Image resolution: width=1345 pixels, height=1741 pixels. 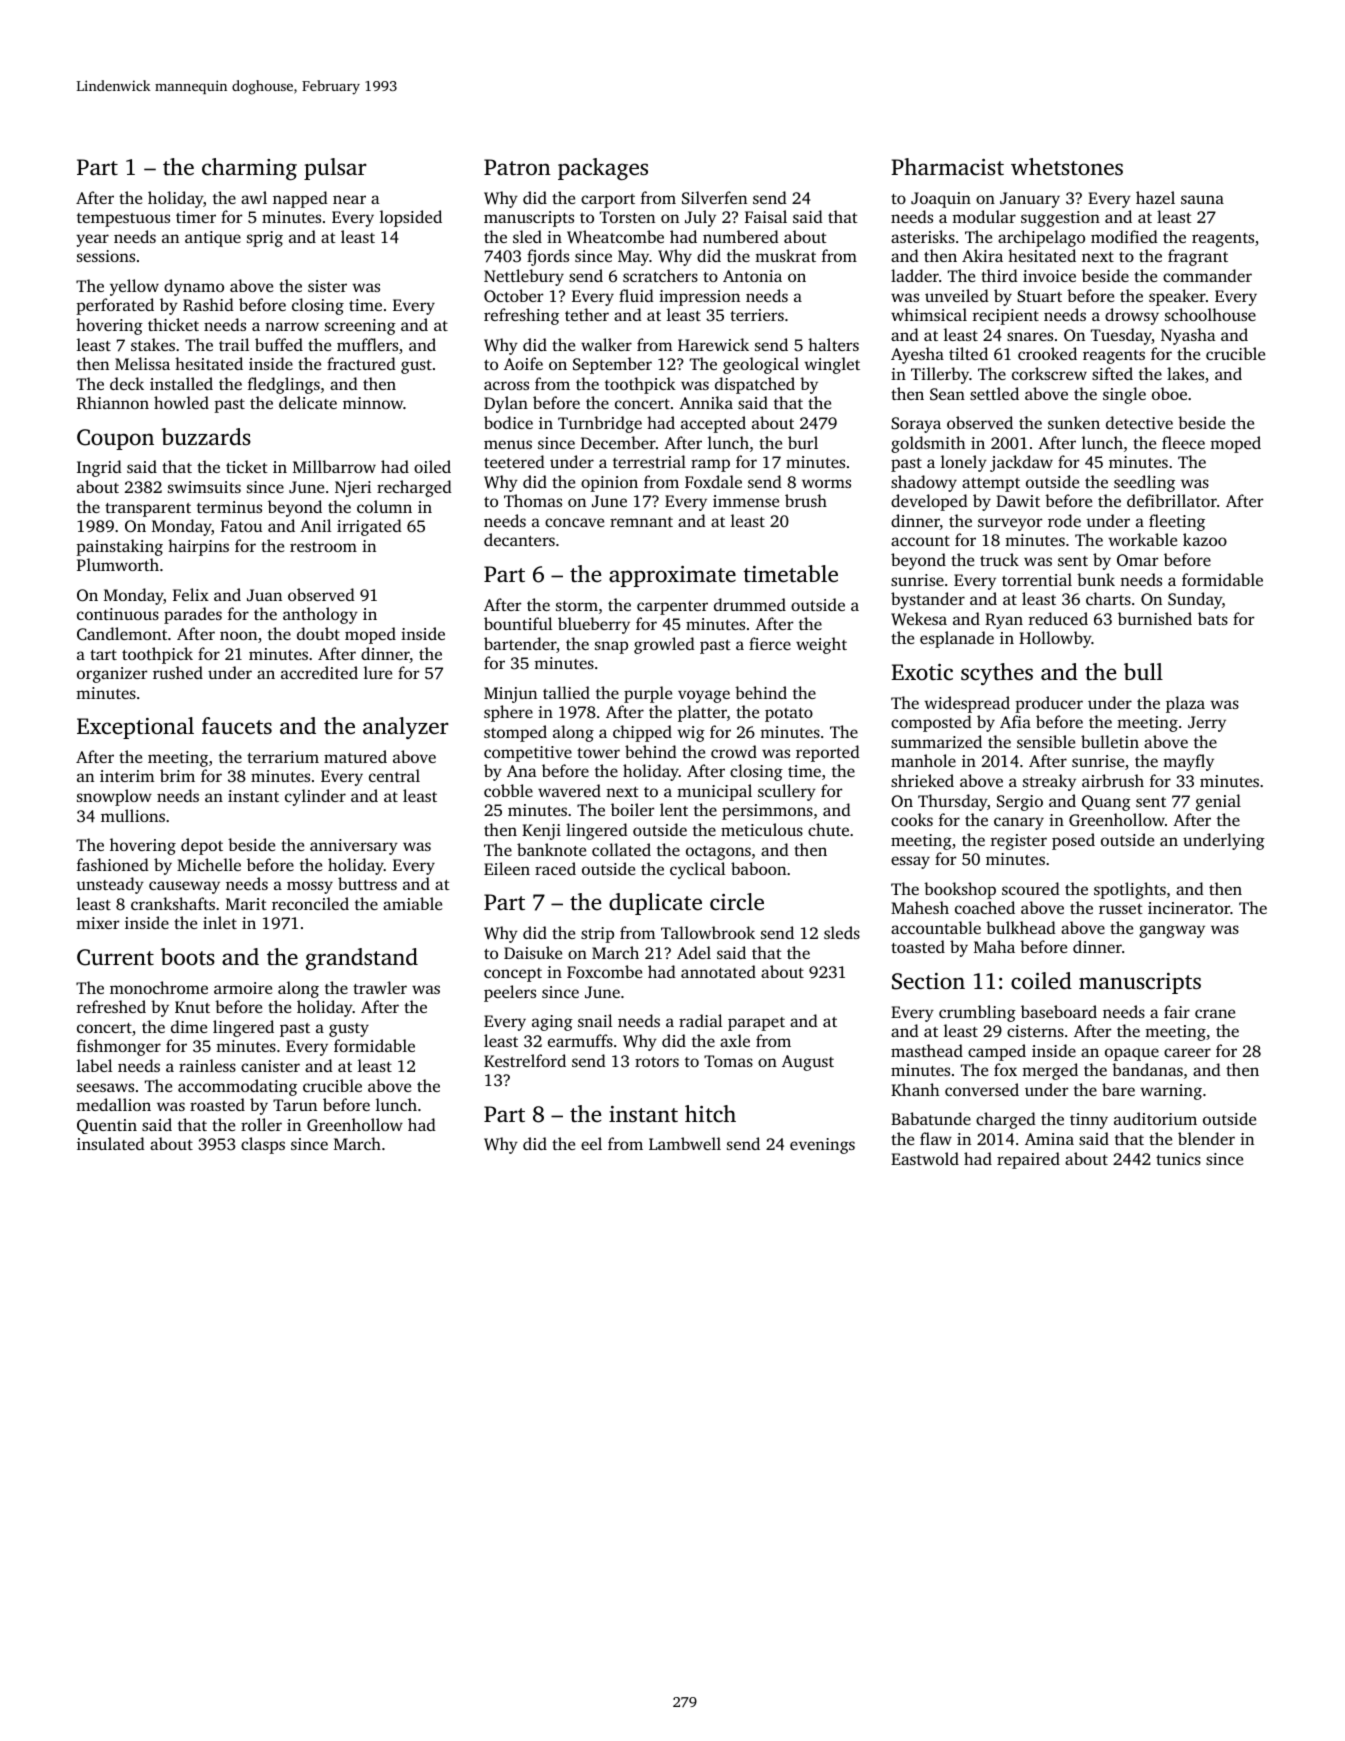 I want to click on burnished, so click(x=1155, y=618).
